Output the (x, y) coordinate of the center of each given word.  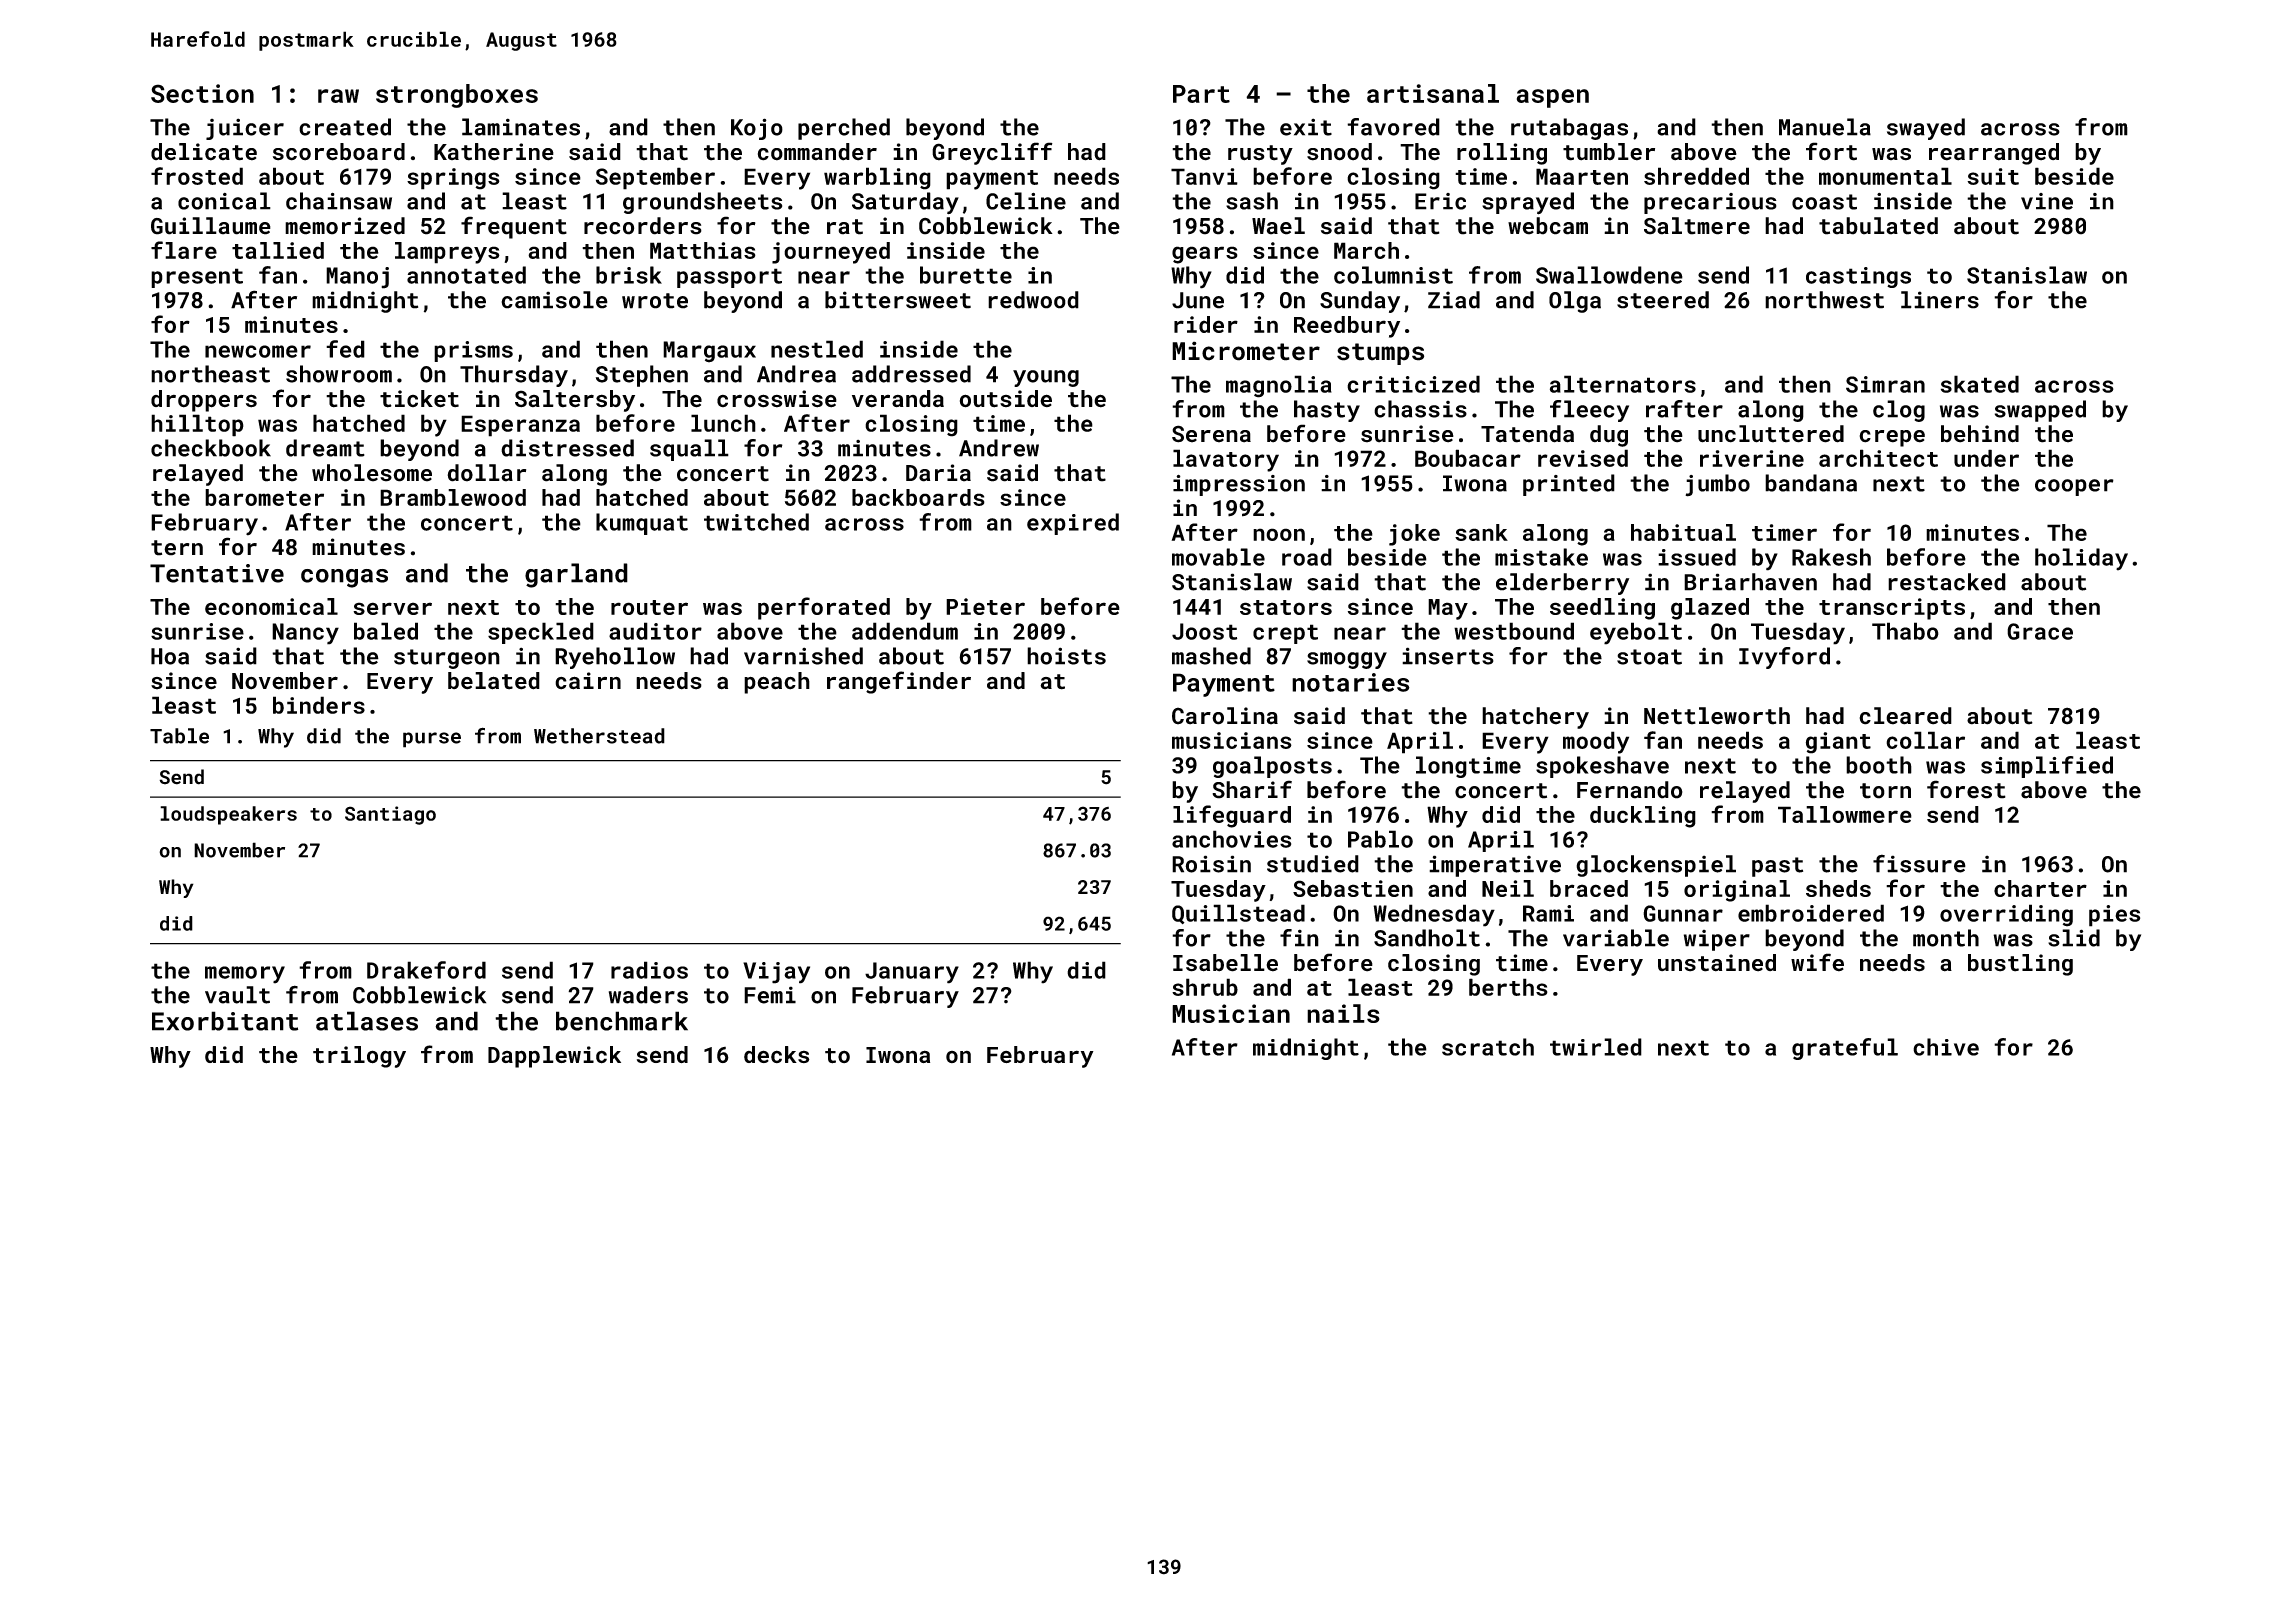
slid (2074, 938)
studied (1313, 864)
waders (648, 995)
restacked (1947, 582)
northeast (210, 374)
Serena (1211, 434)
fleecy (1589, 411)
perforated (824, 608)
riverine (1752, 458)
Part (1201, 94)
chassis (1420, 409)
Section (202, 93)
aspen (1553, 98)
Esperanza (520, 426)
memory (245, 975)
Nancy (305, 634)
